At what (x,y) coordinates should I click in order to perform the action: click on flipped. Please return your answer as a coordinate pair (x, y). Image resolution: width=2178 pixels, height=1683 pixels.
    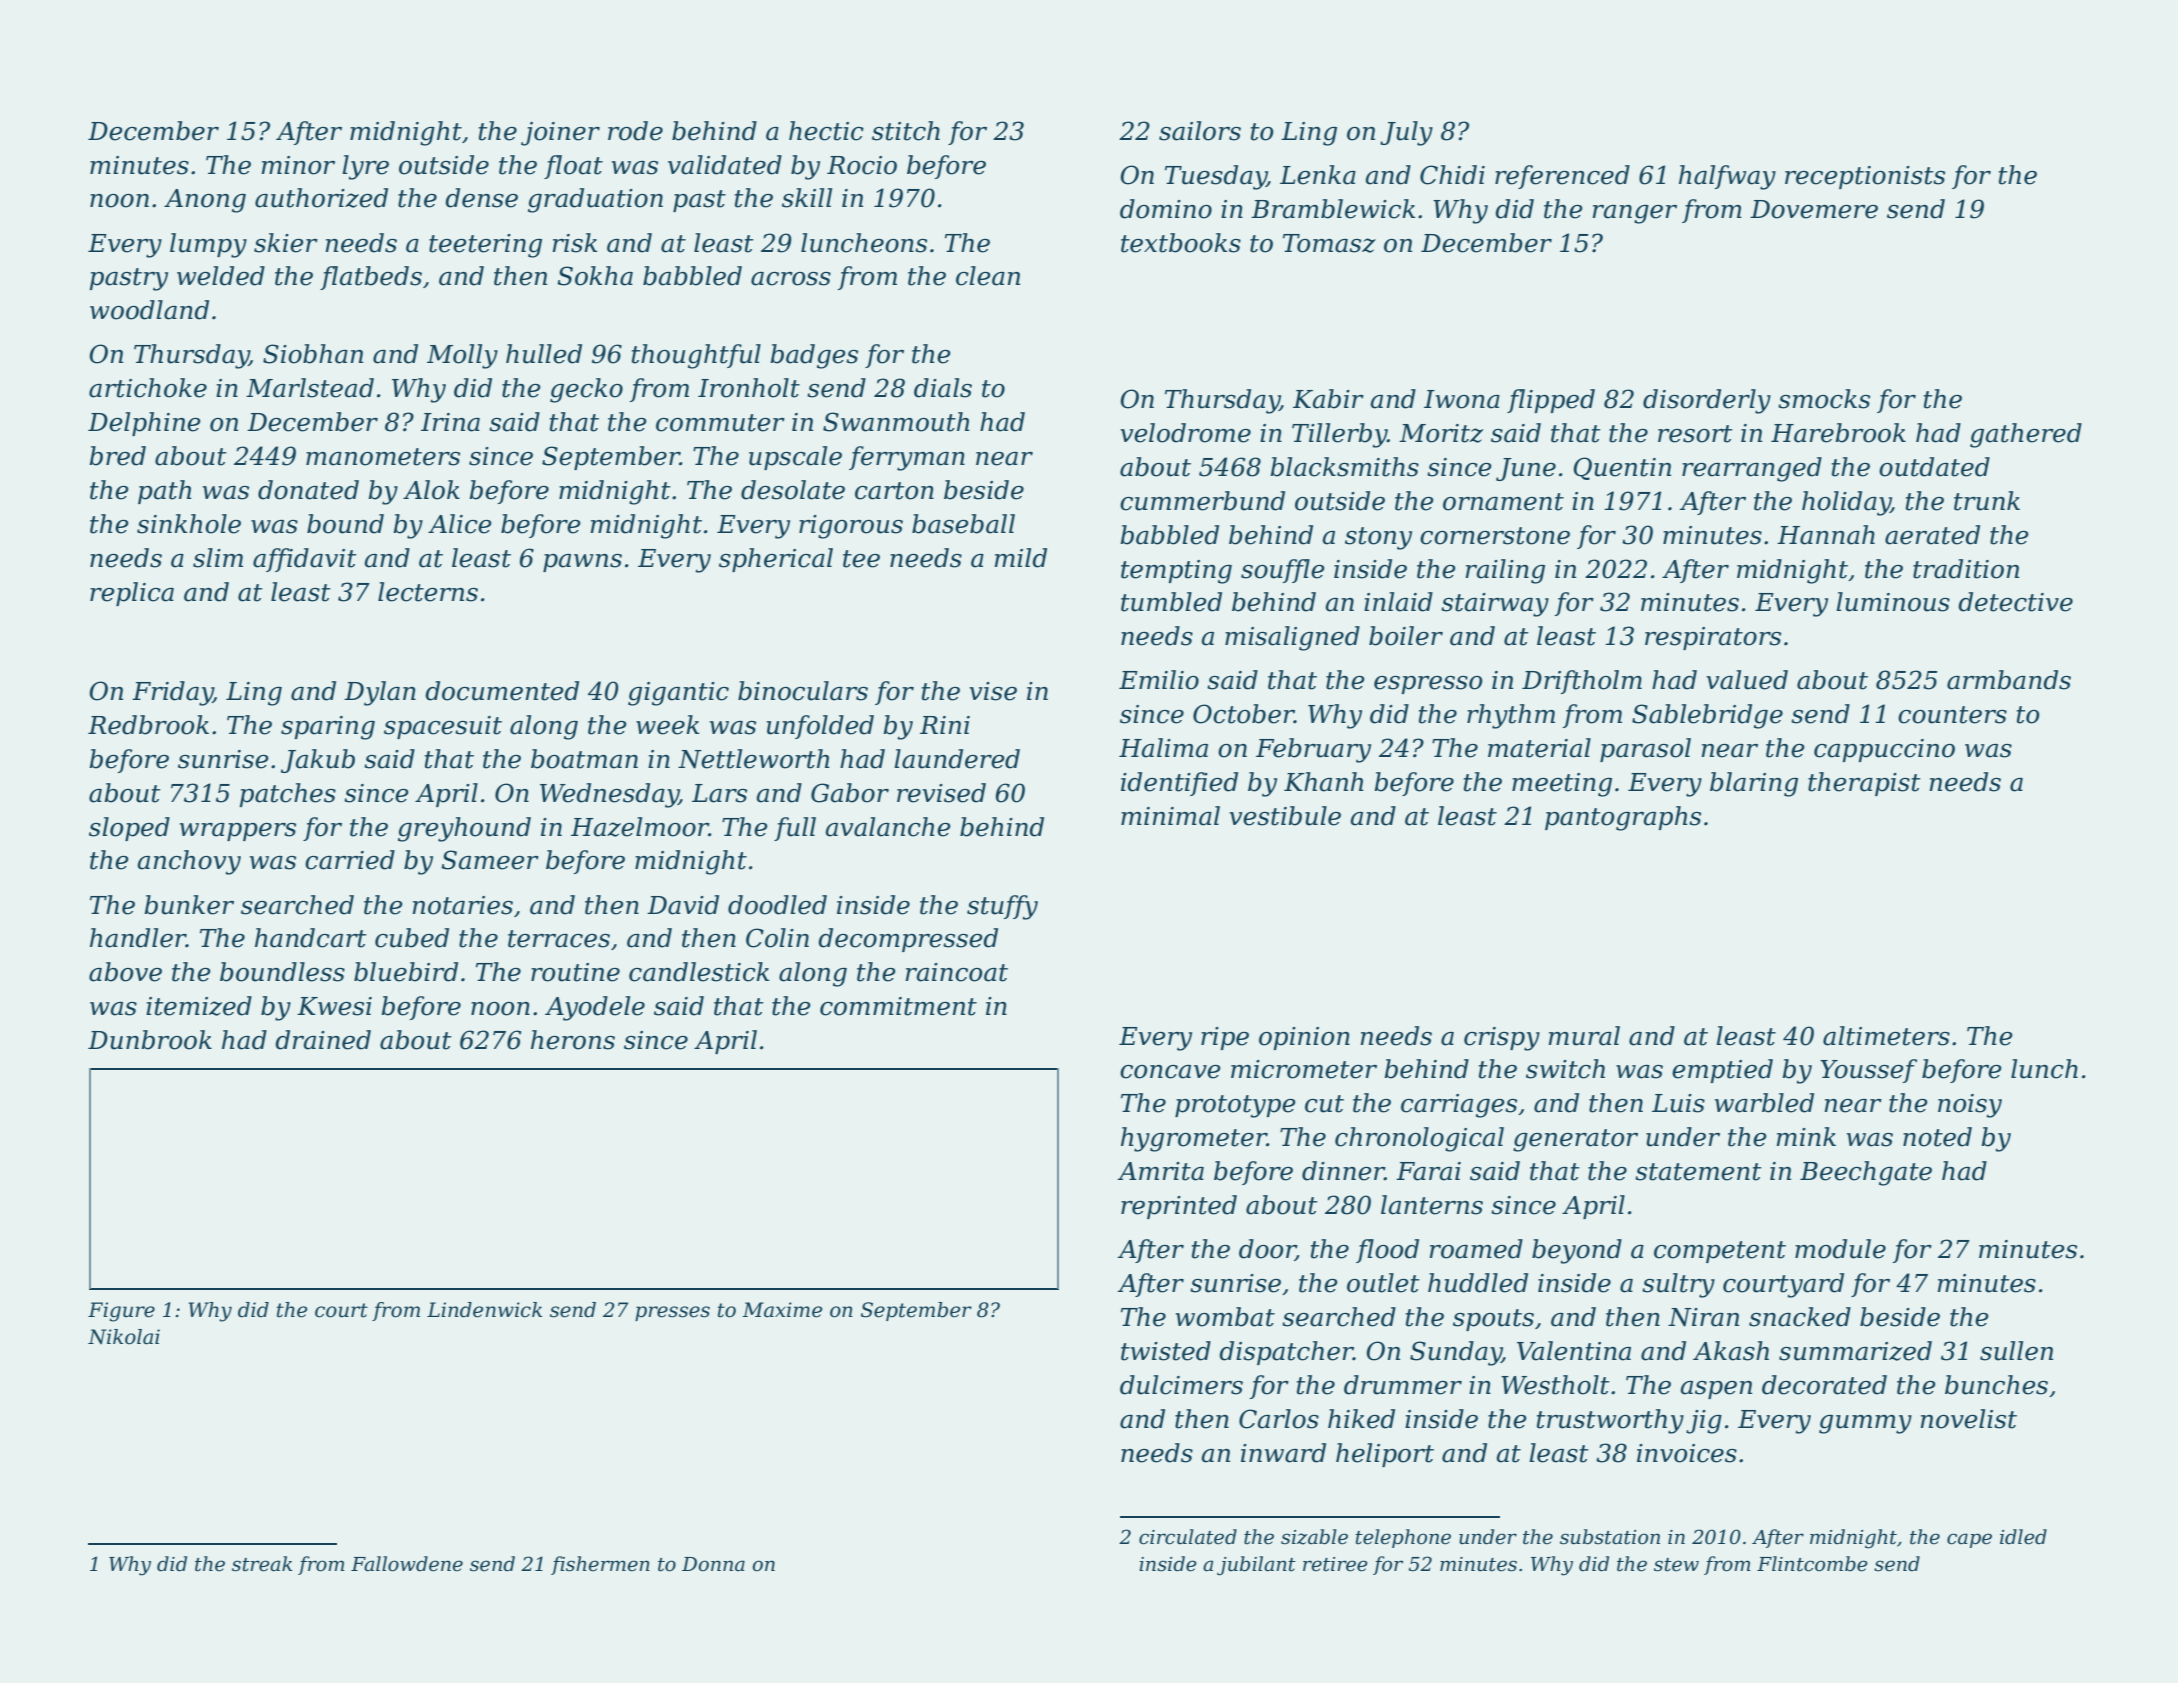
    Looking at the image, I should click on (1551, 401).
